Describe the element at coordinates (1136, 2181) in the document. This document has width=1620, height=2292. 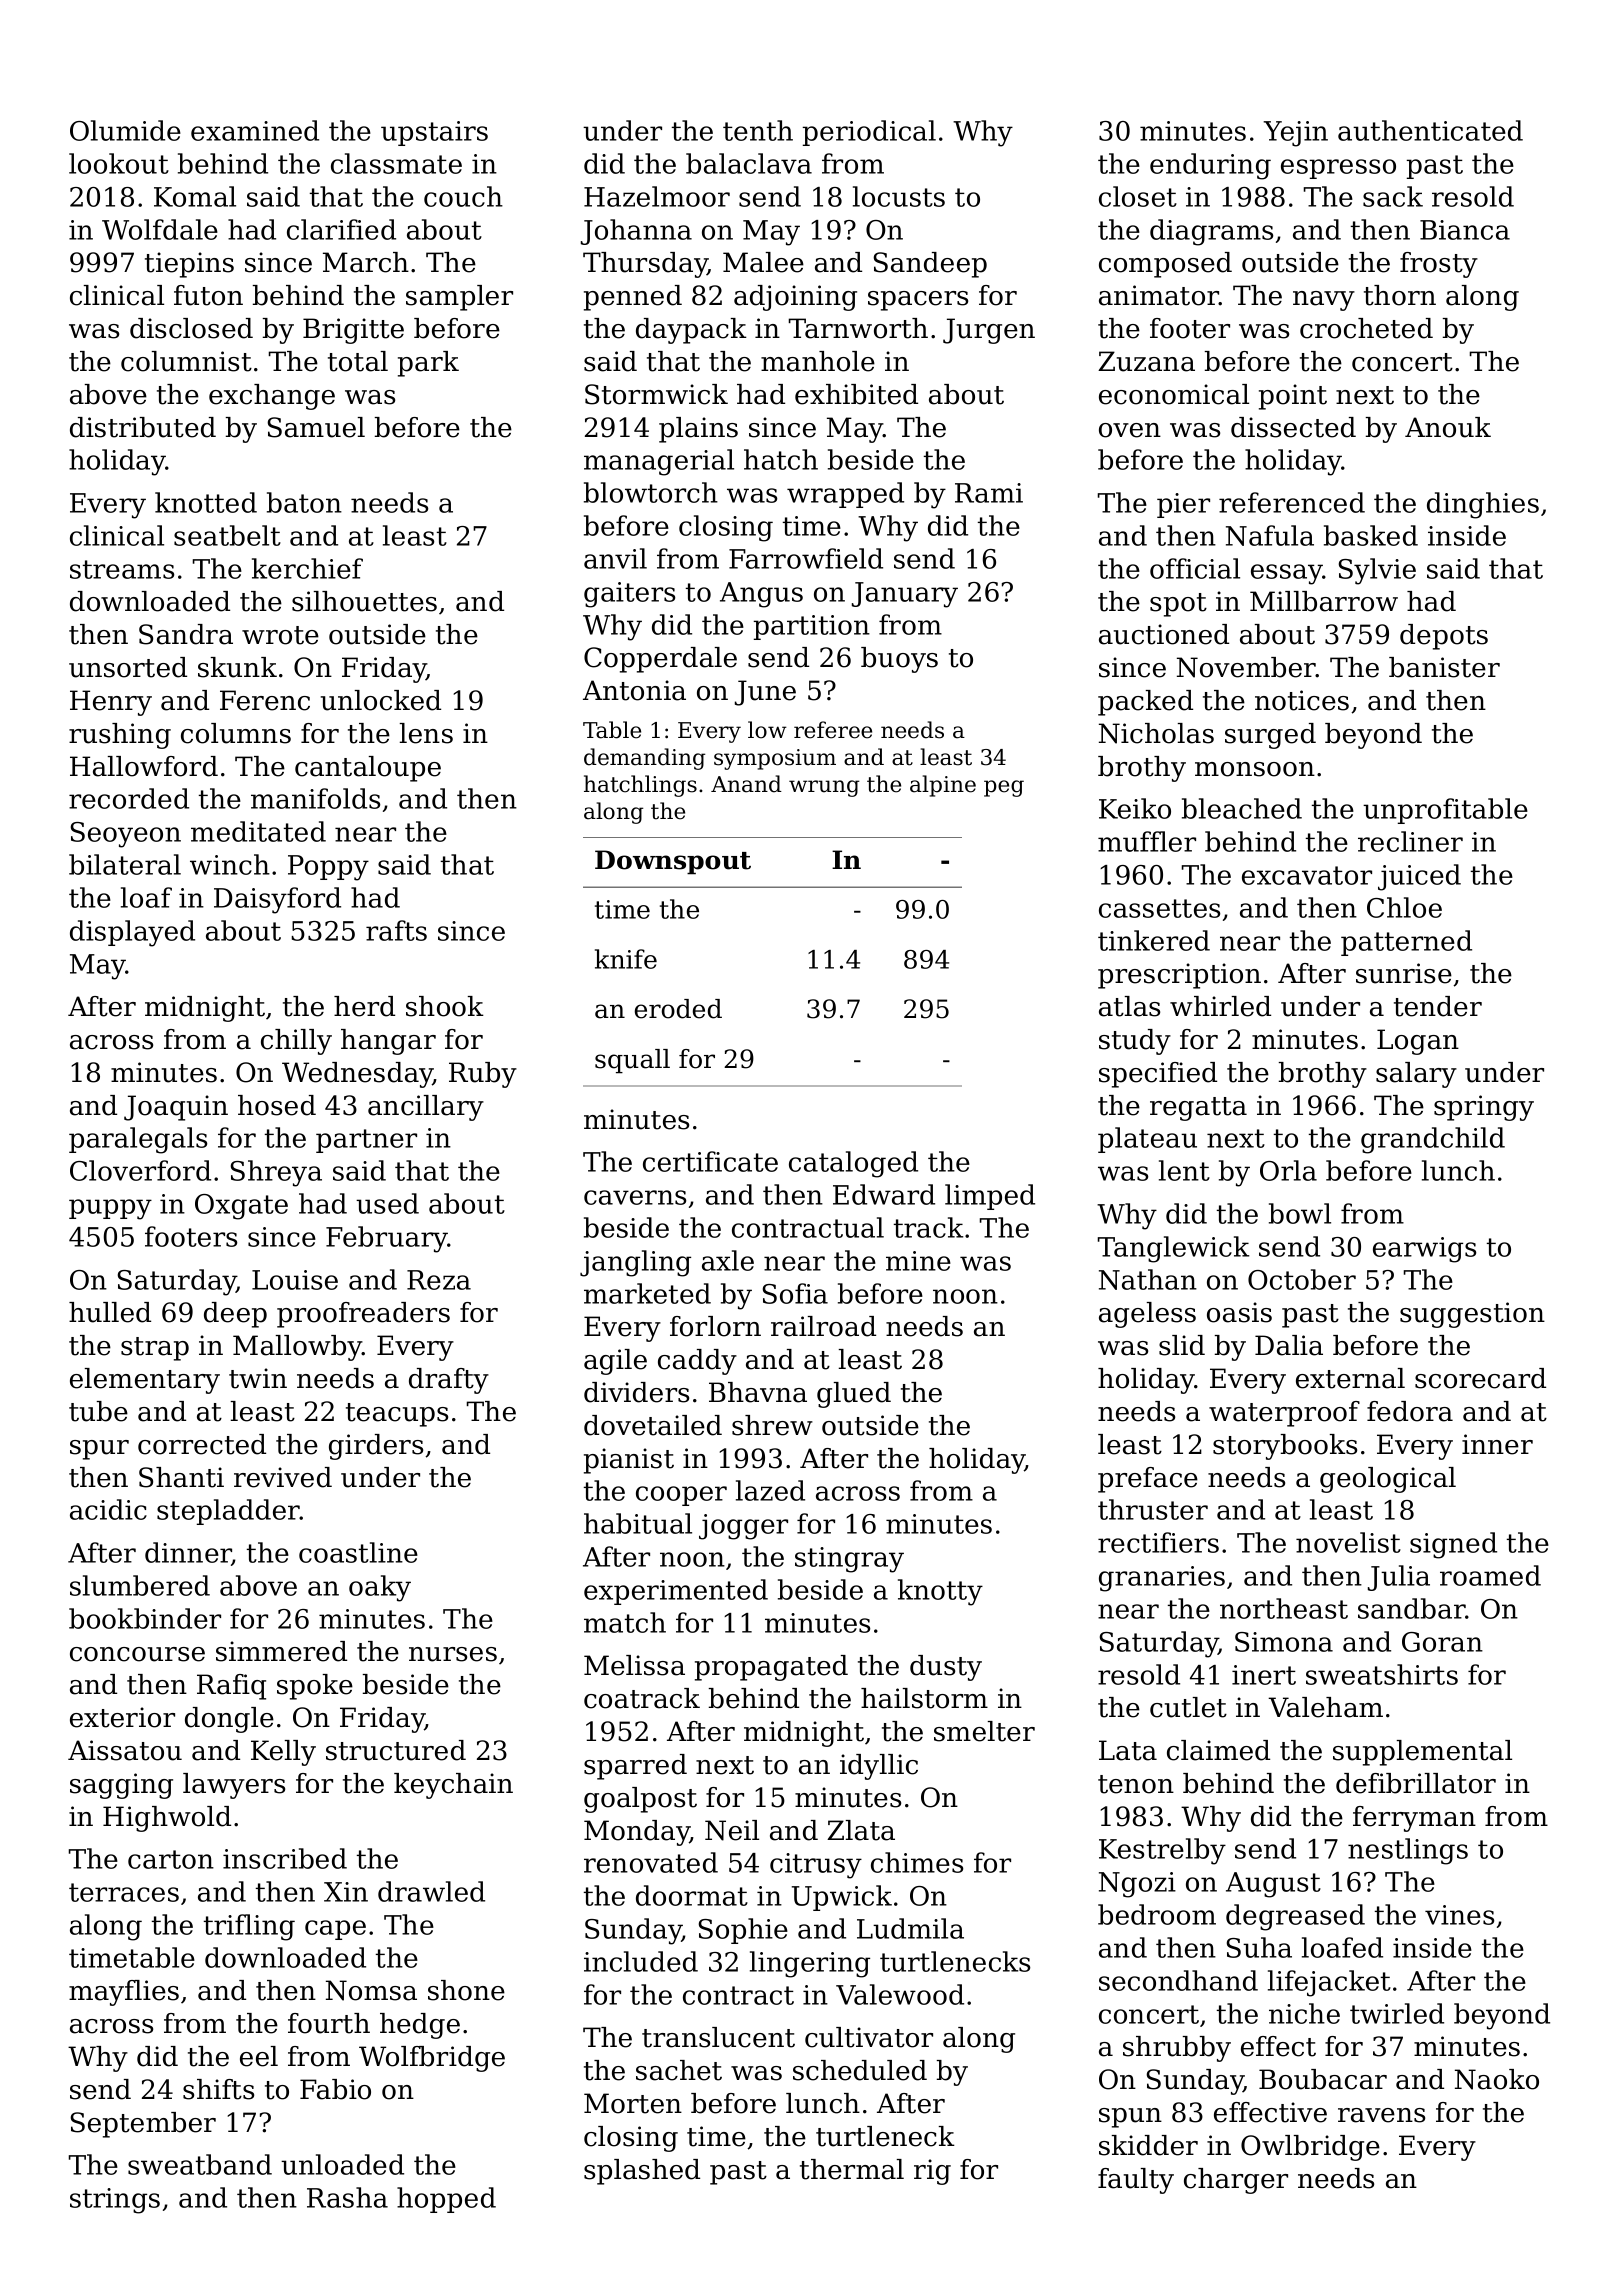
I see `faulty` at that location.
